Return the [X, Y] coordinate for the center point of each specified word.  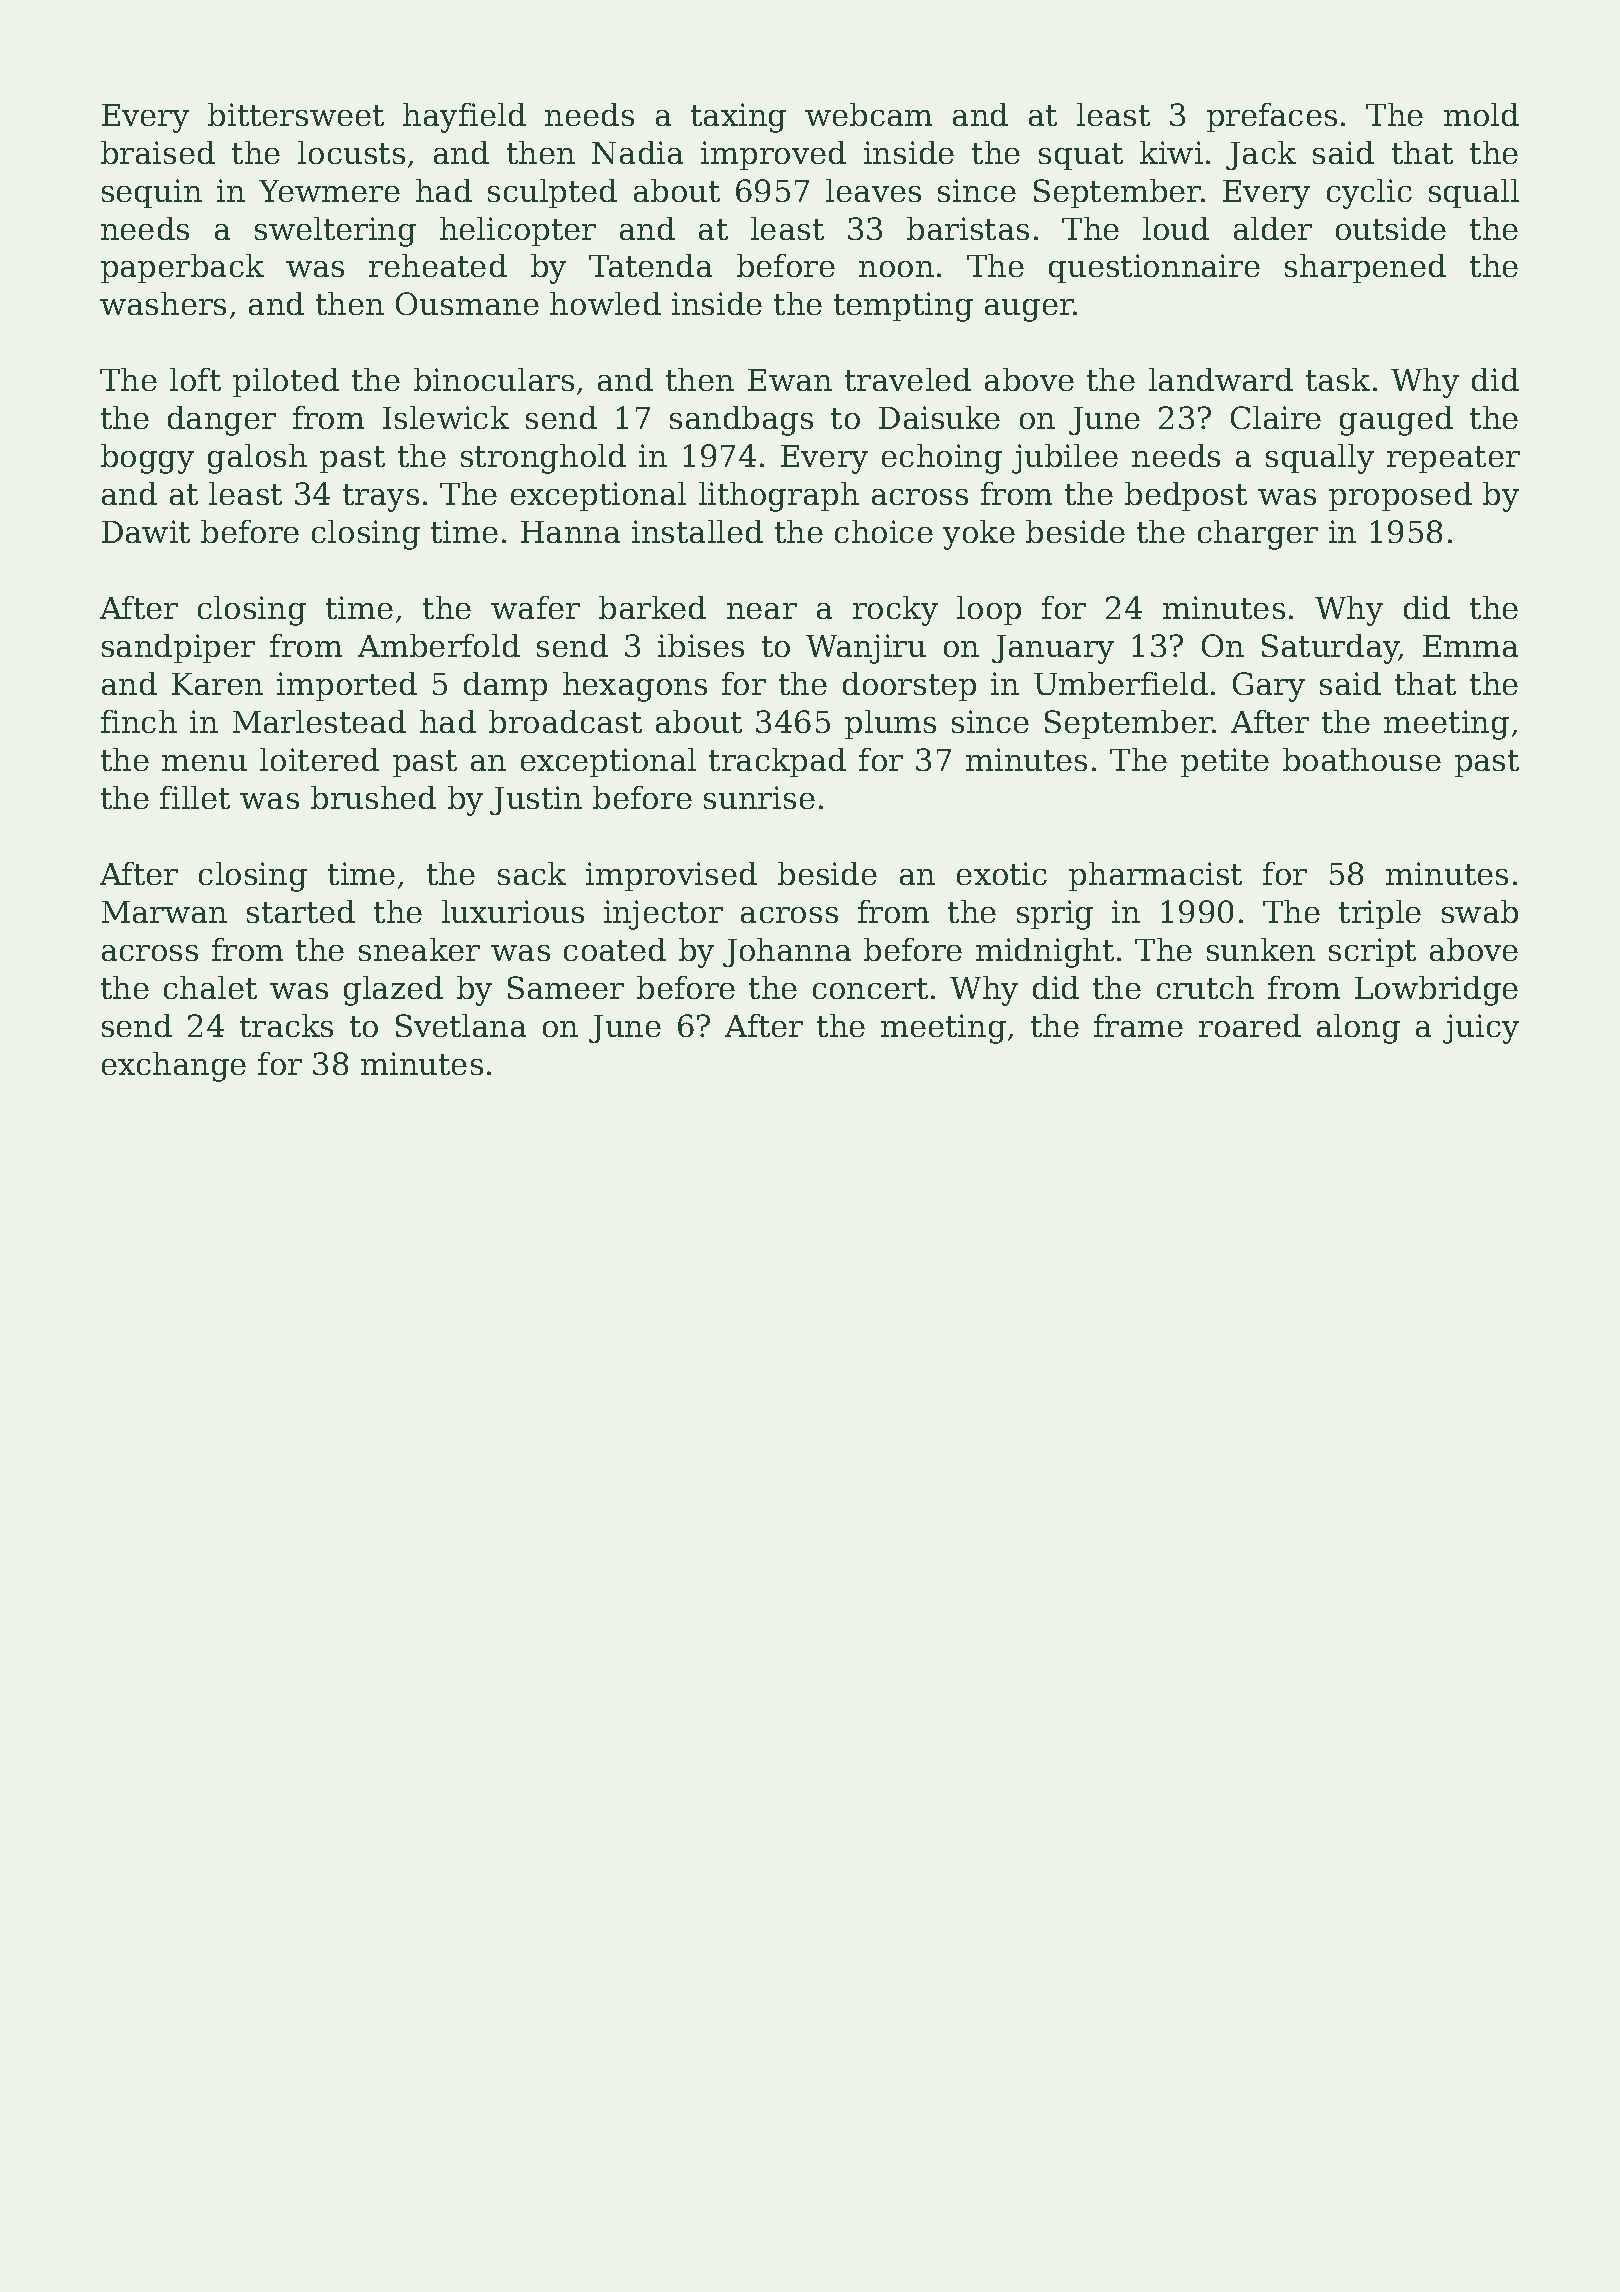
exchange [174, 1067]
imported [347, 686]
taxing [738, 118]
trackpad [777, 762]
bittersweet [296, 114]
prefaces [1272, 117]
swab [1480, 911]
